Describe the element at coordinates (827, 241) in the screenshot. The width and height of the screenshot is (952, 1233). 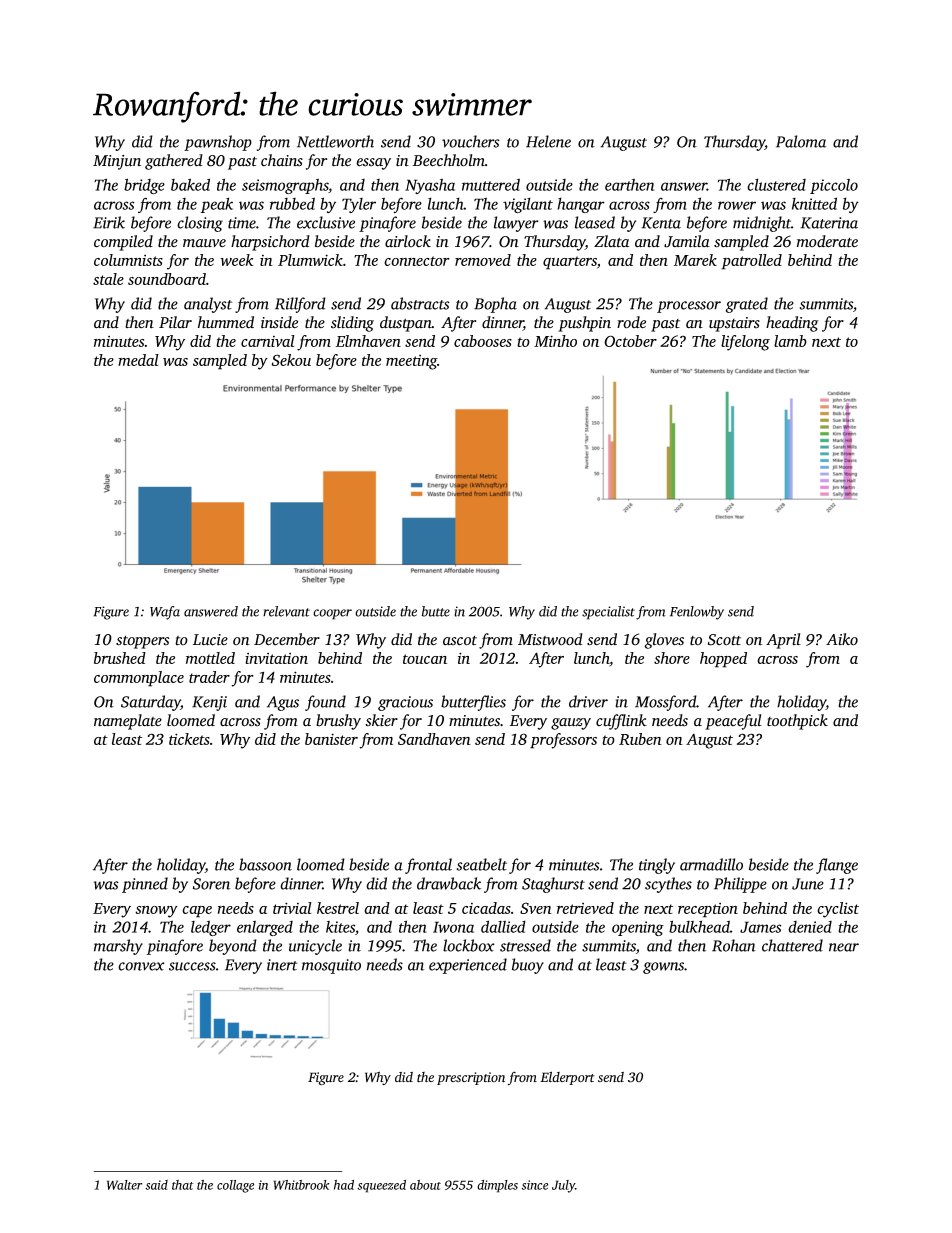
I see `moderate` at that location.
